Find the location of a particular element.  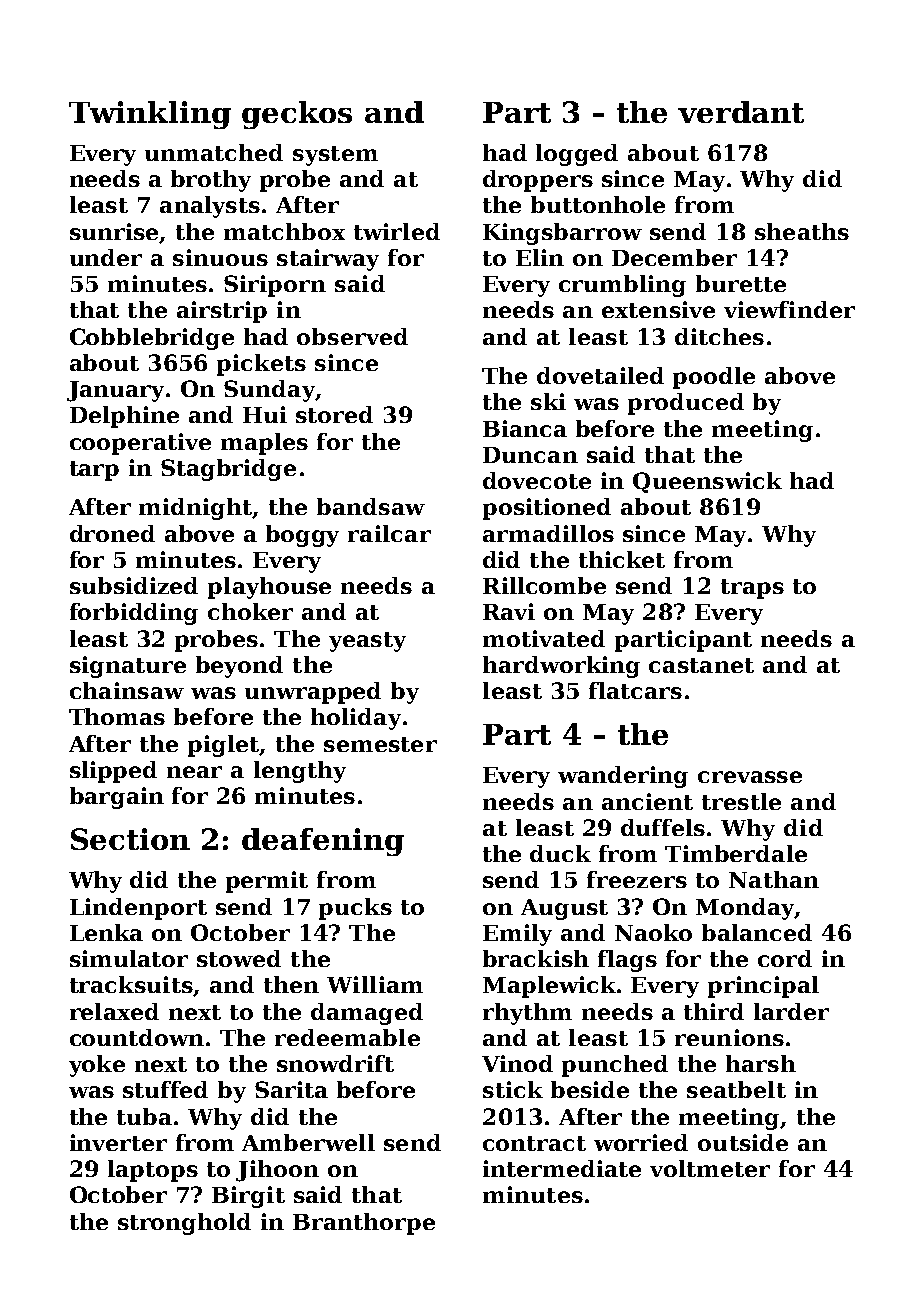

Duncan is located at coordinates (530, 455).
